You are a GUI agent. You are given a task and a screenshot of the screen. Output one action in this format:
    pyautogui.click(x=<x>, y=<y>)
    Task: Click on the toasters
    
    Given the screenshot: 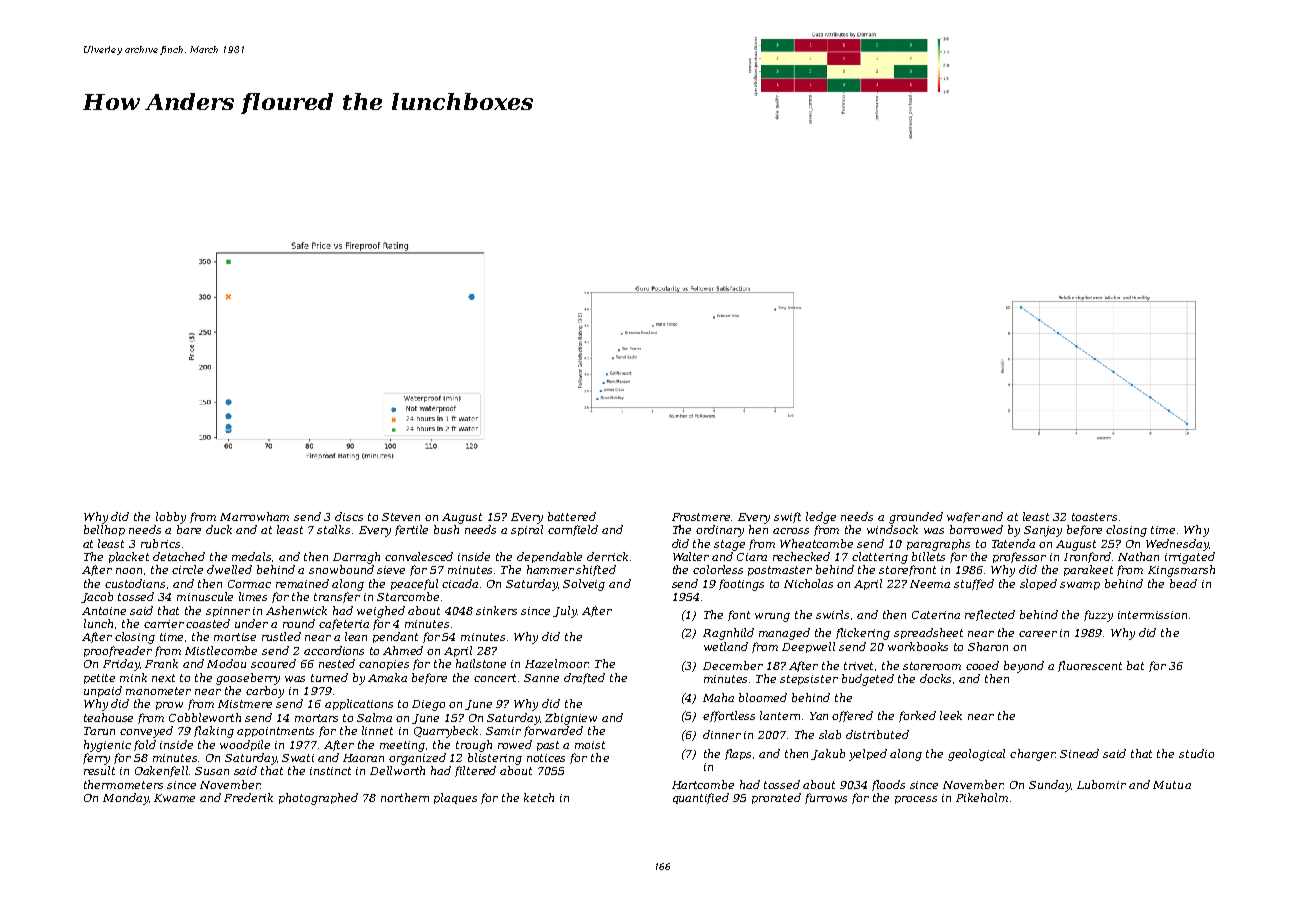 What is the action you would take?
    pyautogui.click(x=1094, y=517)
